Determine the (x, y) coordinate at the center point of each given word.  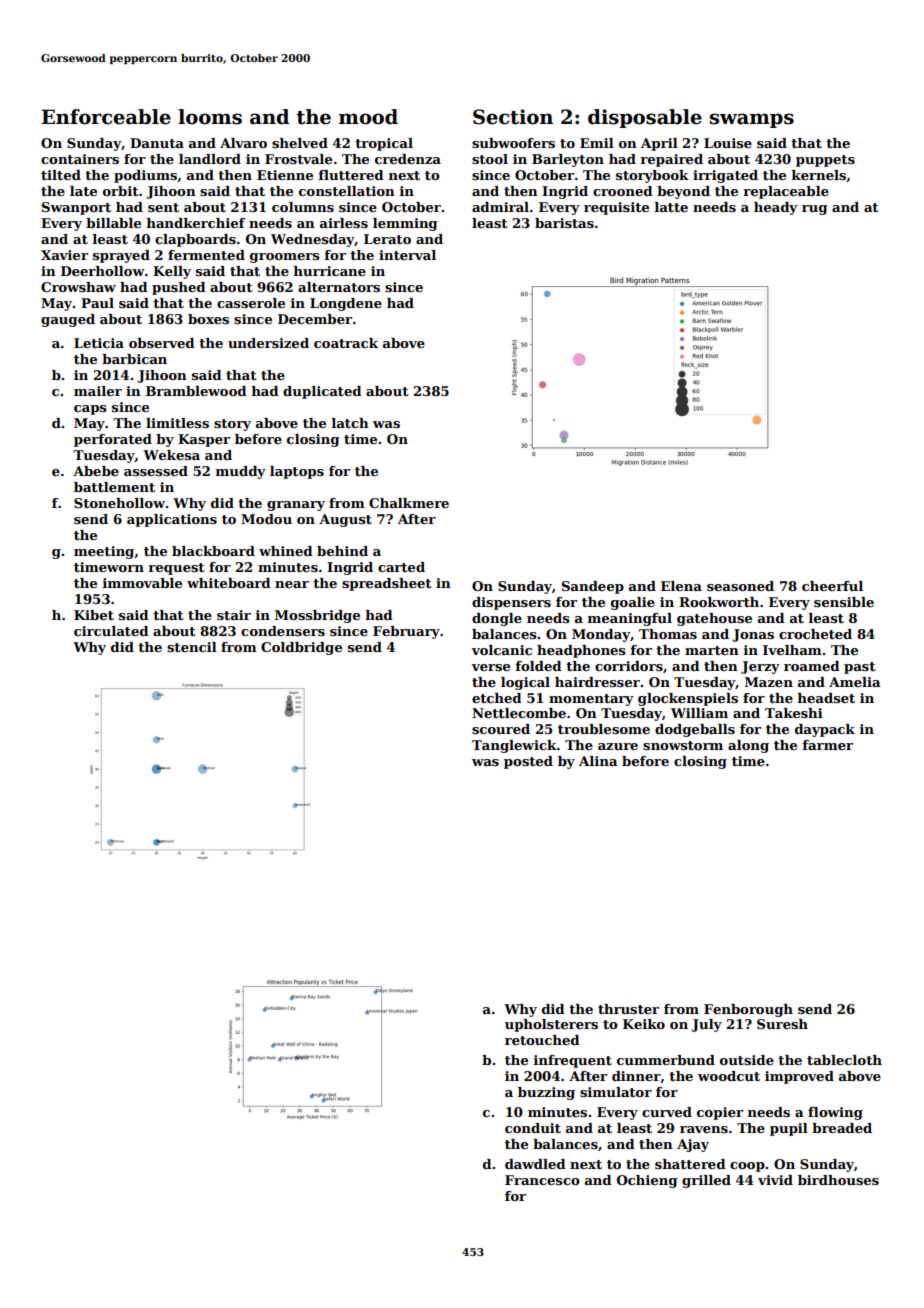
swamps (752, 120)
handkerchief (196, 223)
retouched (542, 1040)
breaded (842, 1128)
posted (528, 762)
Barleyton (568, 160)
